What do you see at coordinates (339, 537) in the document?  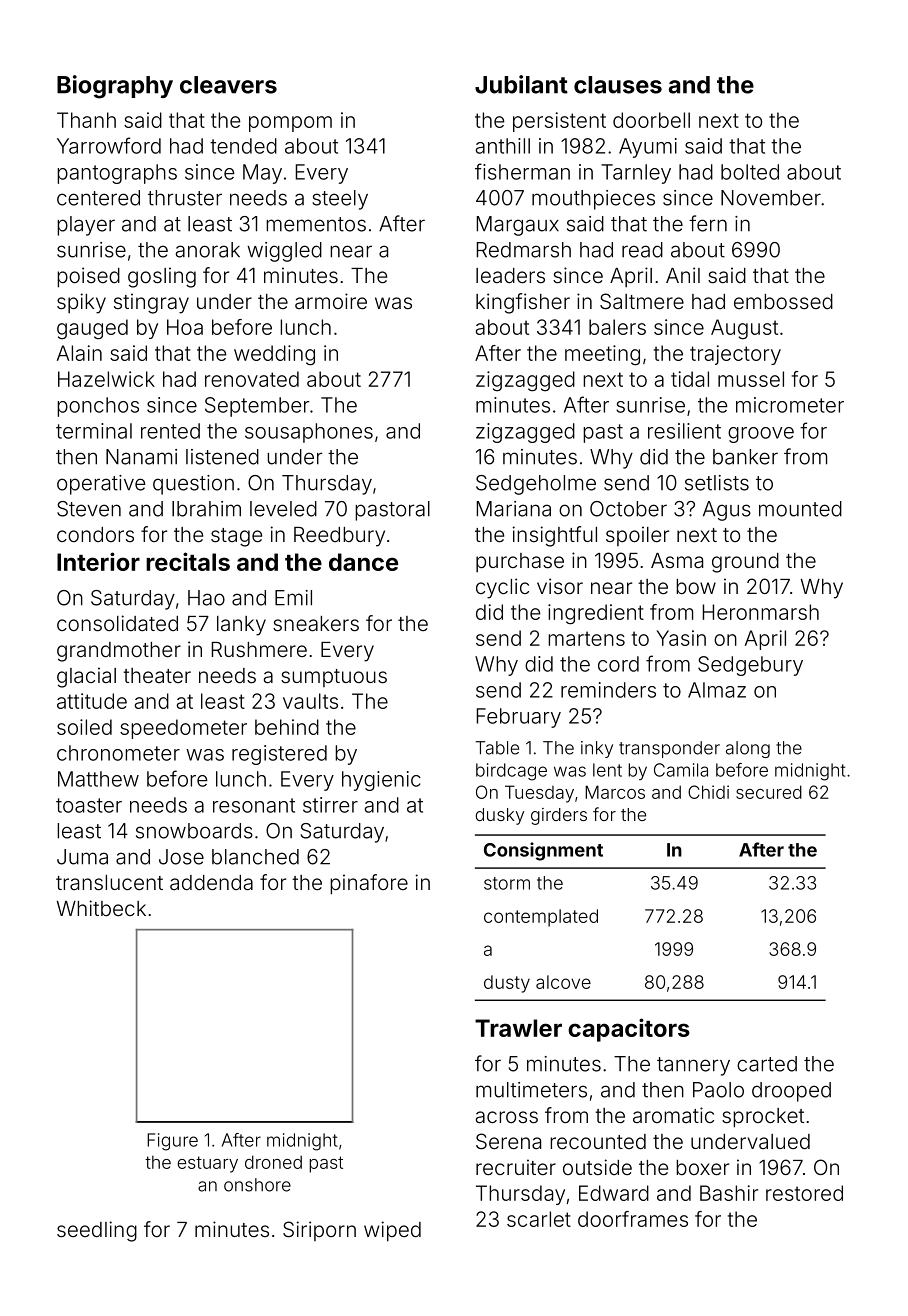 I see `Reedbury` at bounding box center [339, 537].
